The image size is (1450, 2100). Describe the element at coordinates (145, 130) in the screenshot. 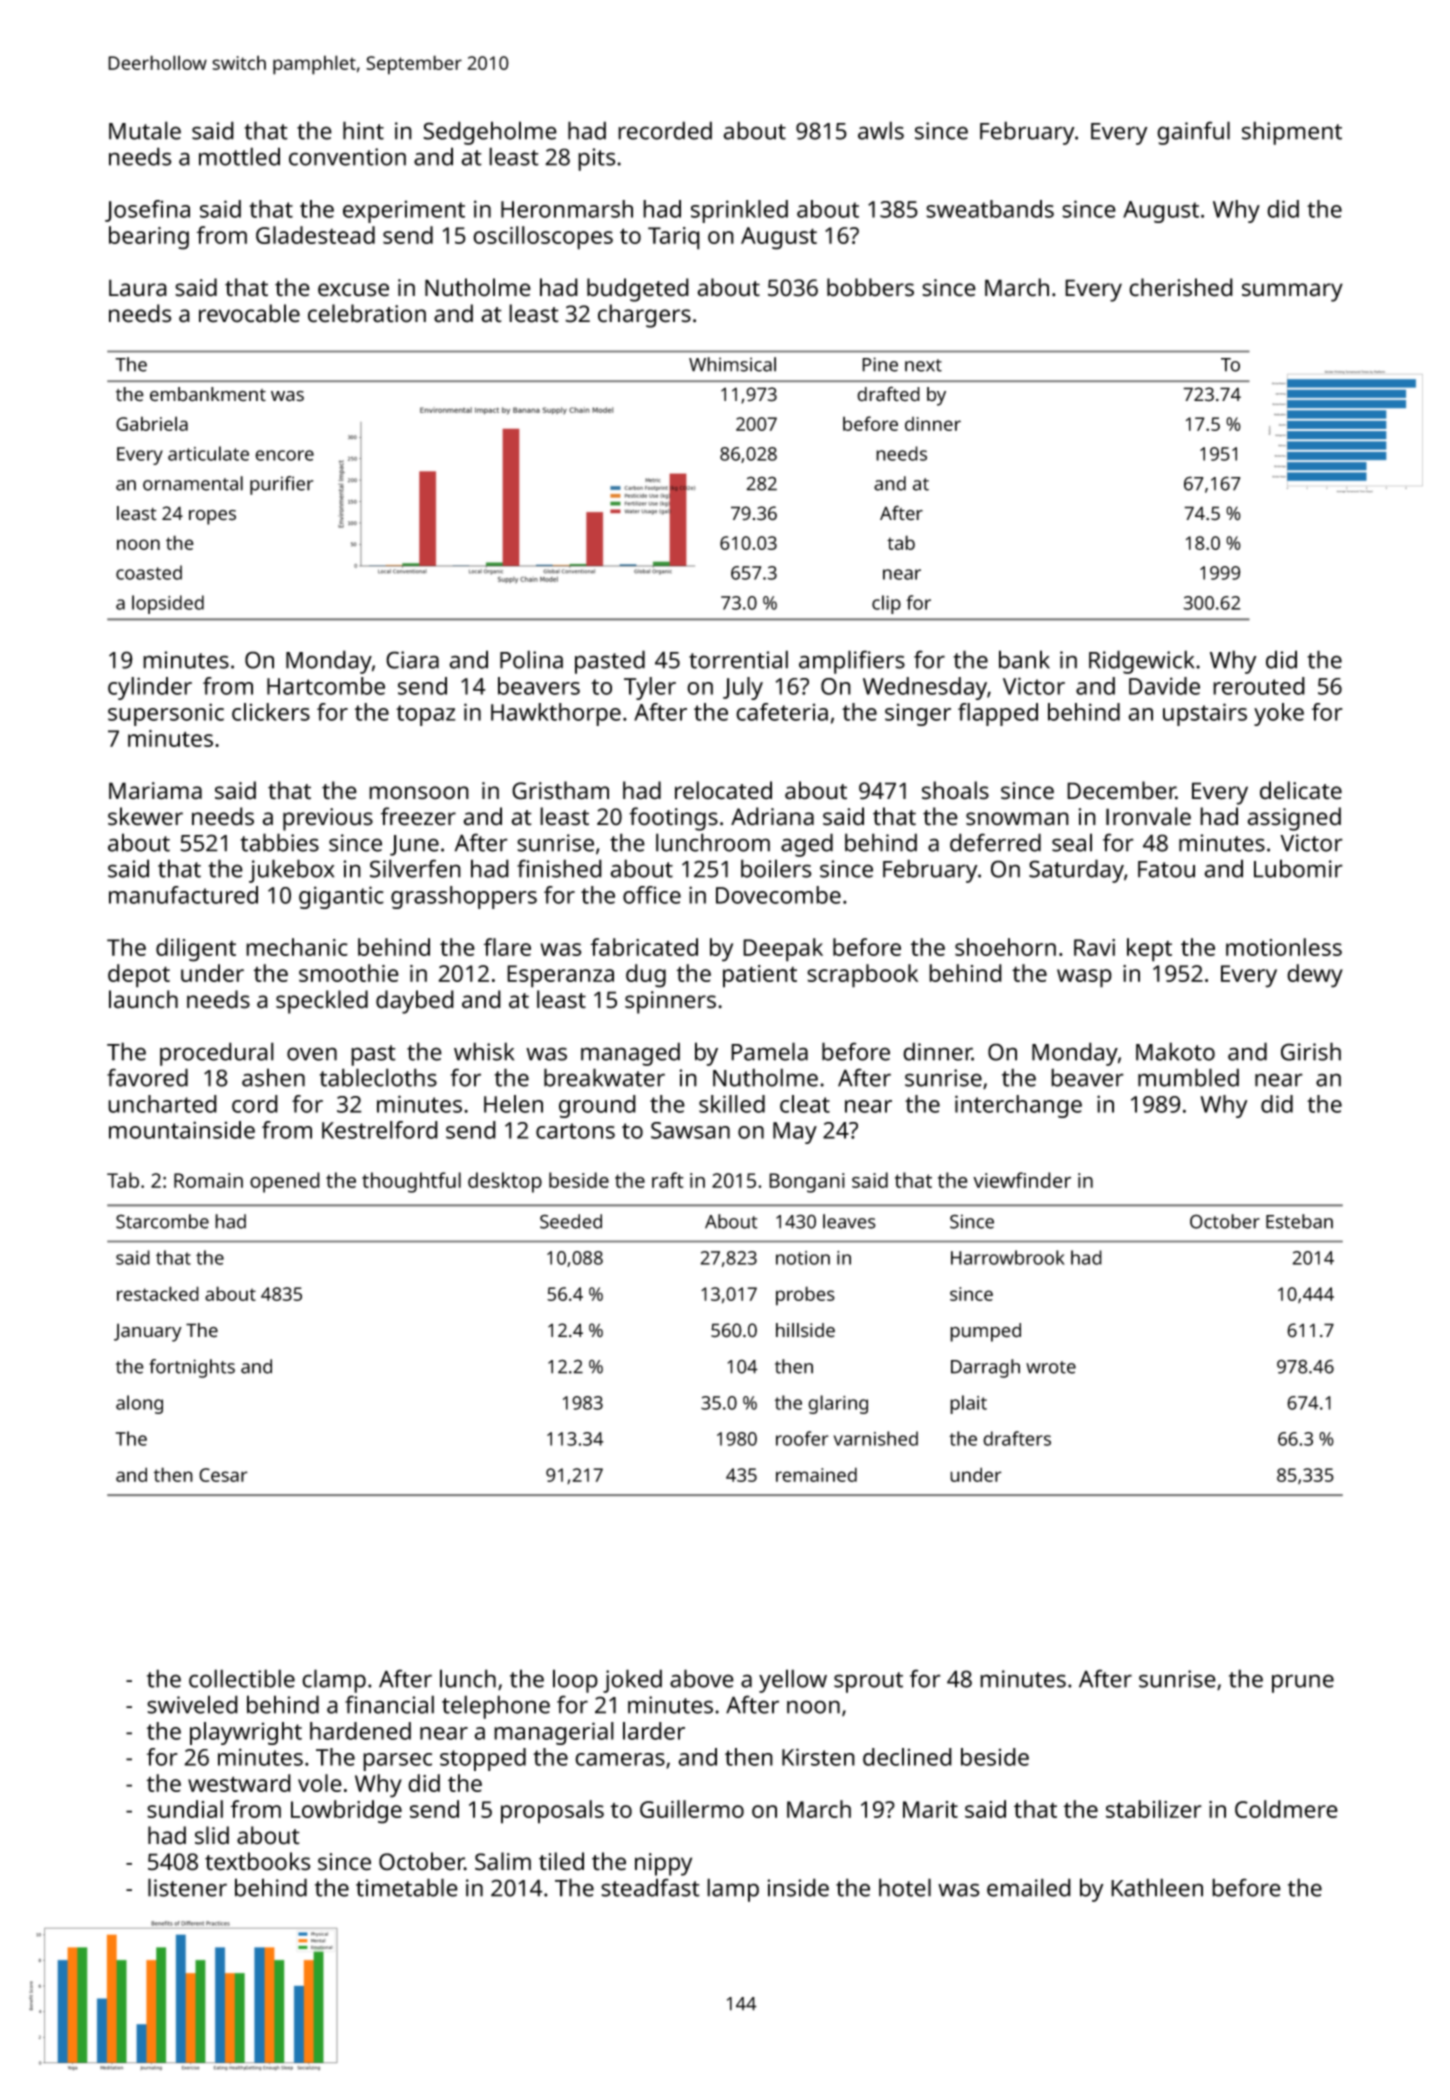

I see `Mutale` at that location.
